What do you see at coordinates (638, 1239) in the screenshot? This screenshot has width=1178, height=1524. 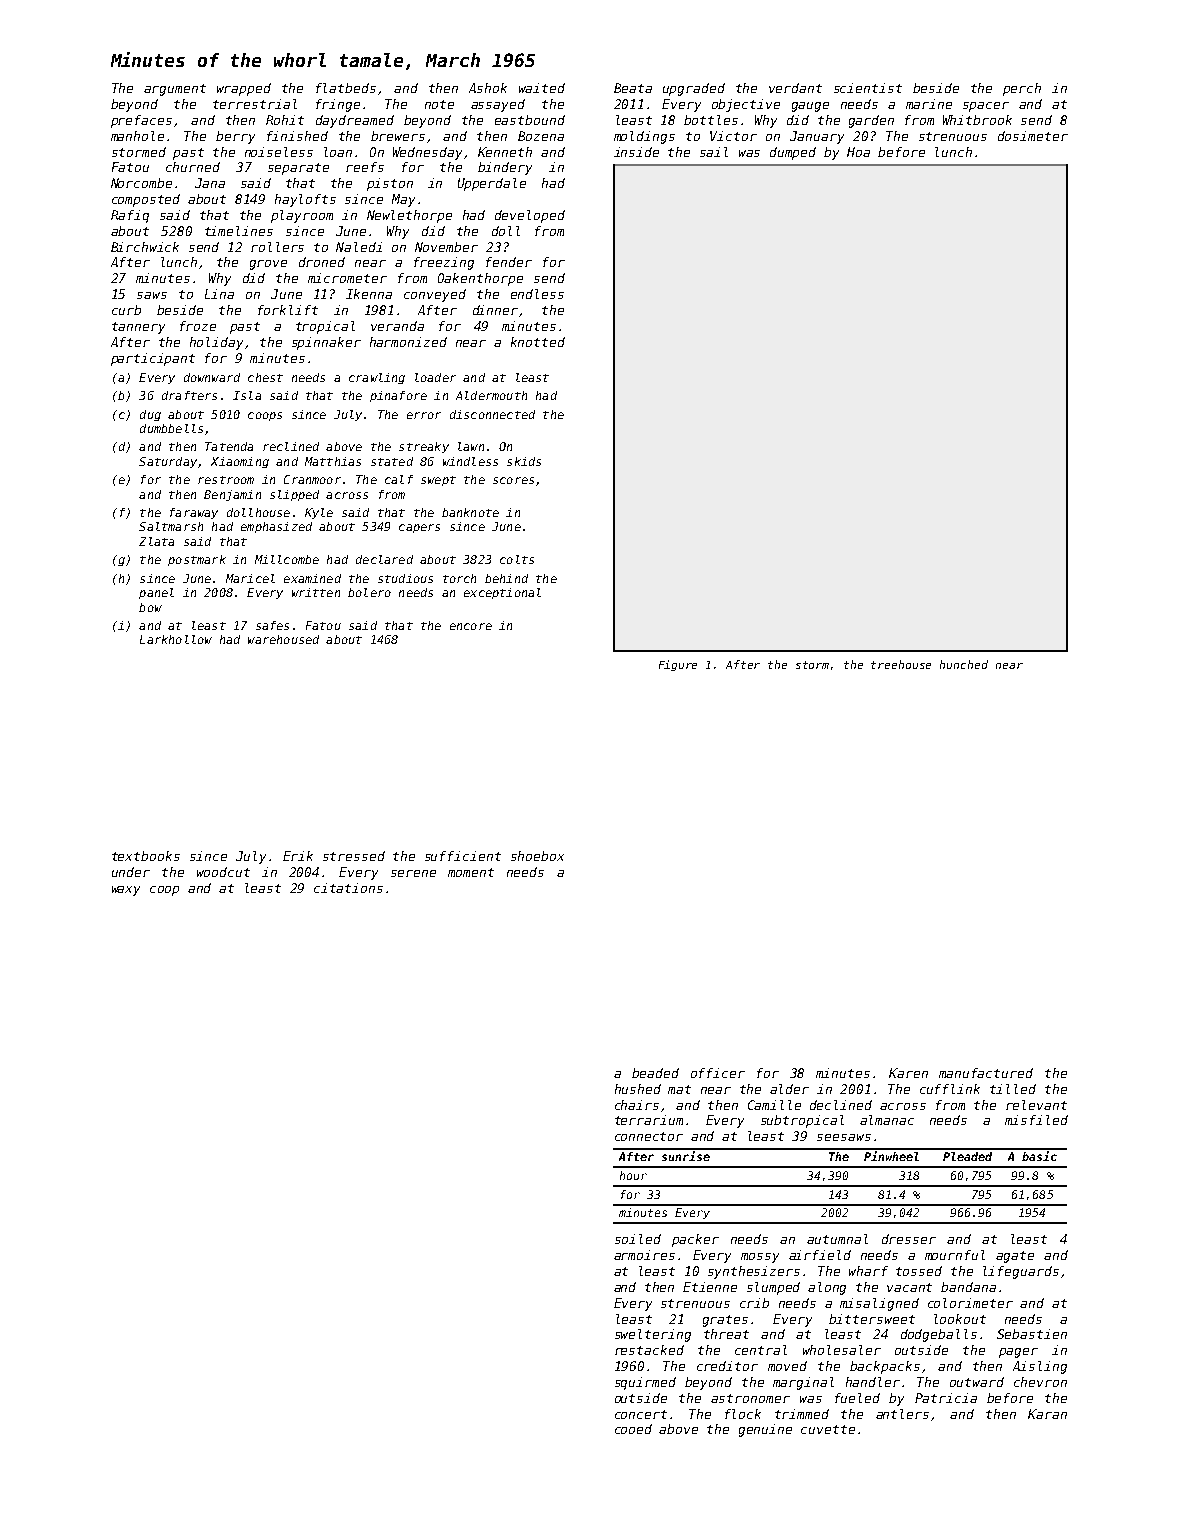 I see `soiled` at bounding box center [638, 1239].
